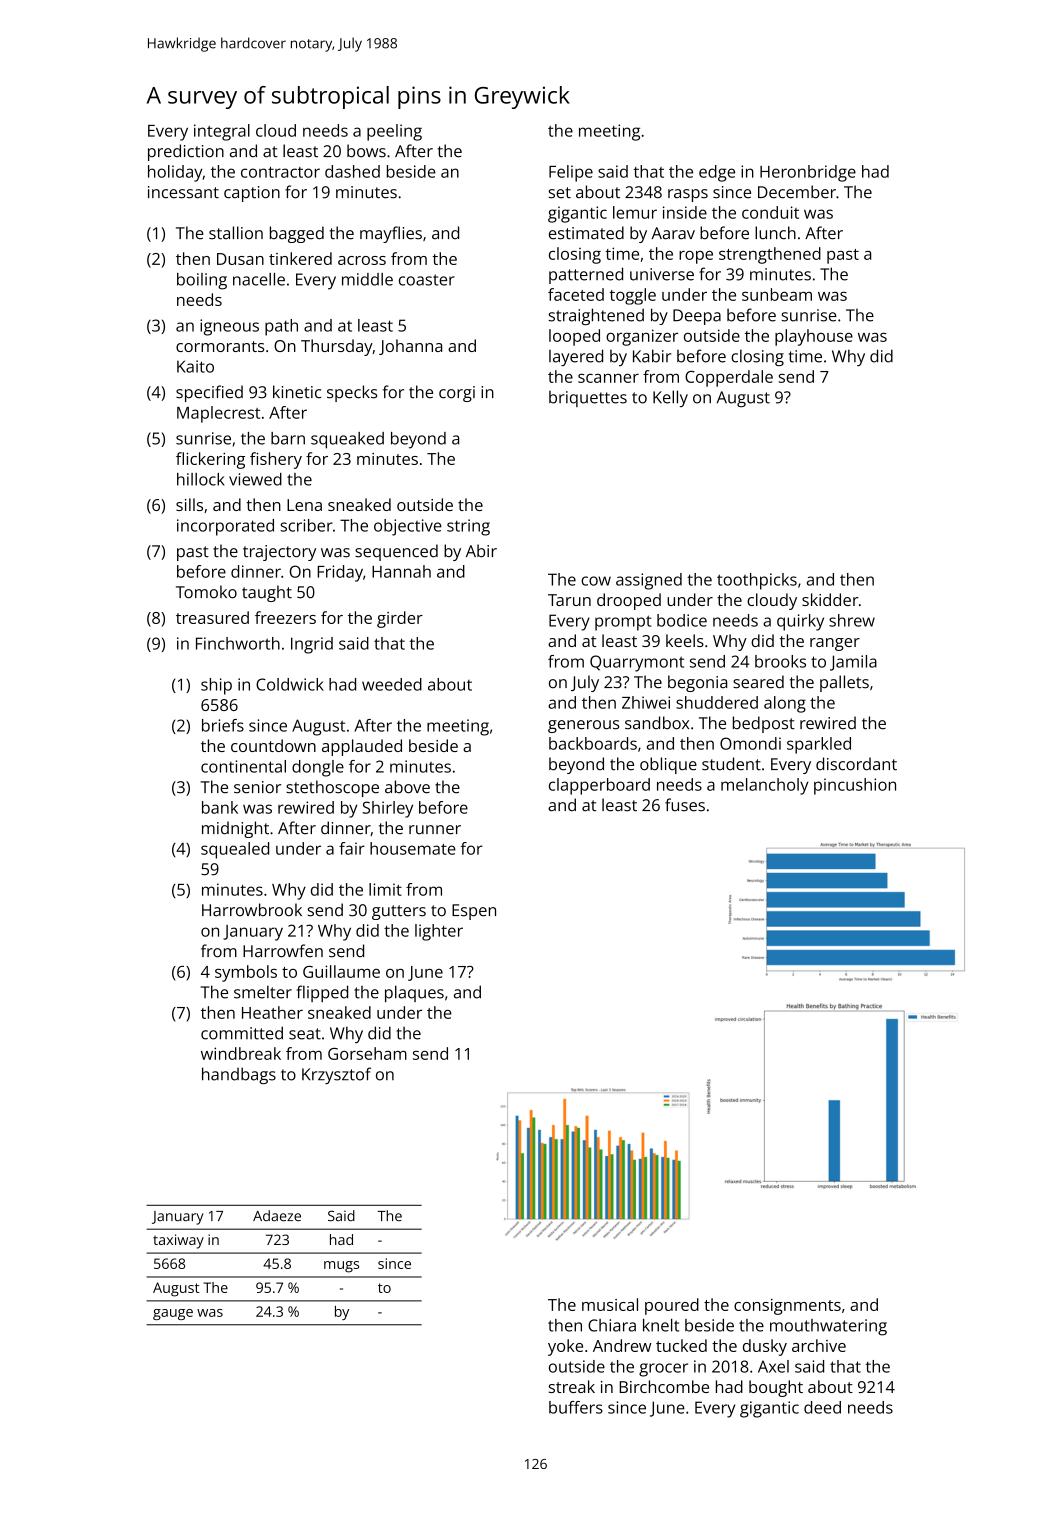 Image resolution: width=1047 pixels, height=1516 pixels. I want to click on Felipe, so click(571, 173).
